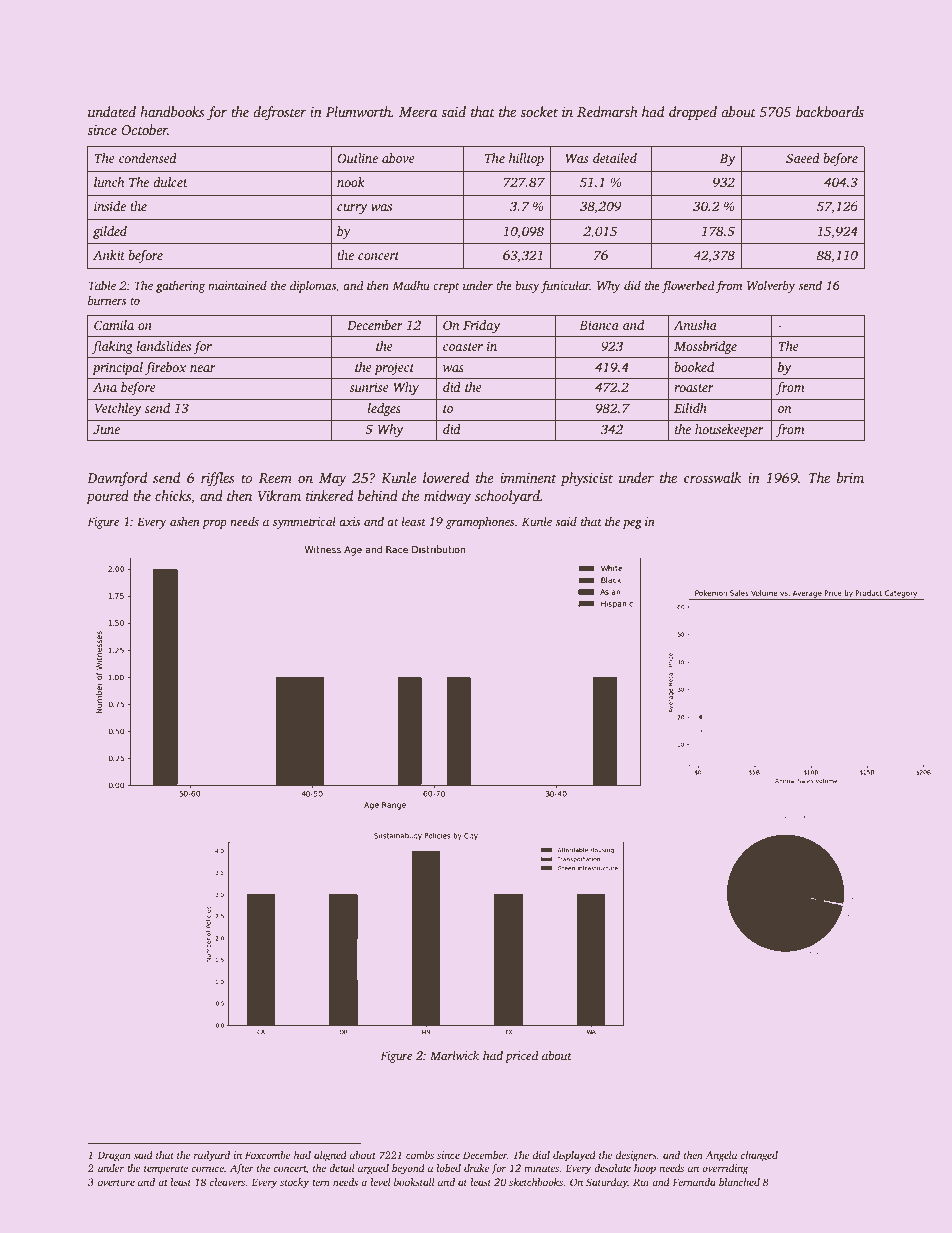 The width and height of the image is (952, 1233). Describe the element at coordinates (214, 524) in the image. I see `prop` at that location.
